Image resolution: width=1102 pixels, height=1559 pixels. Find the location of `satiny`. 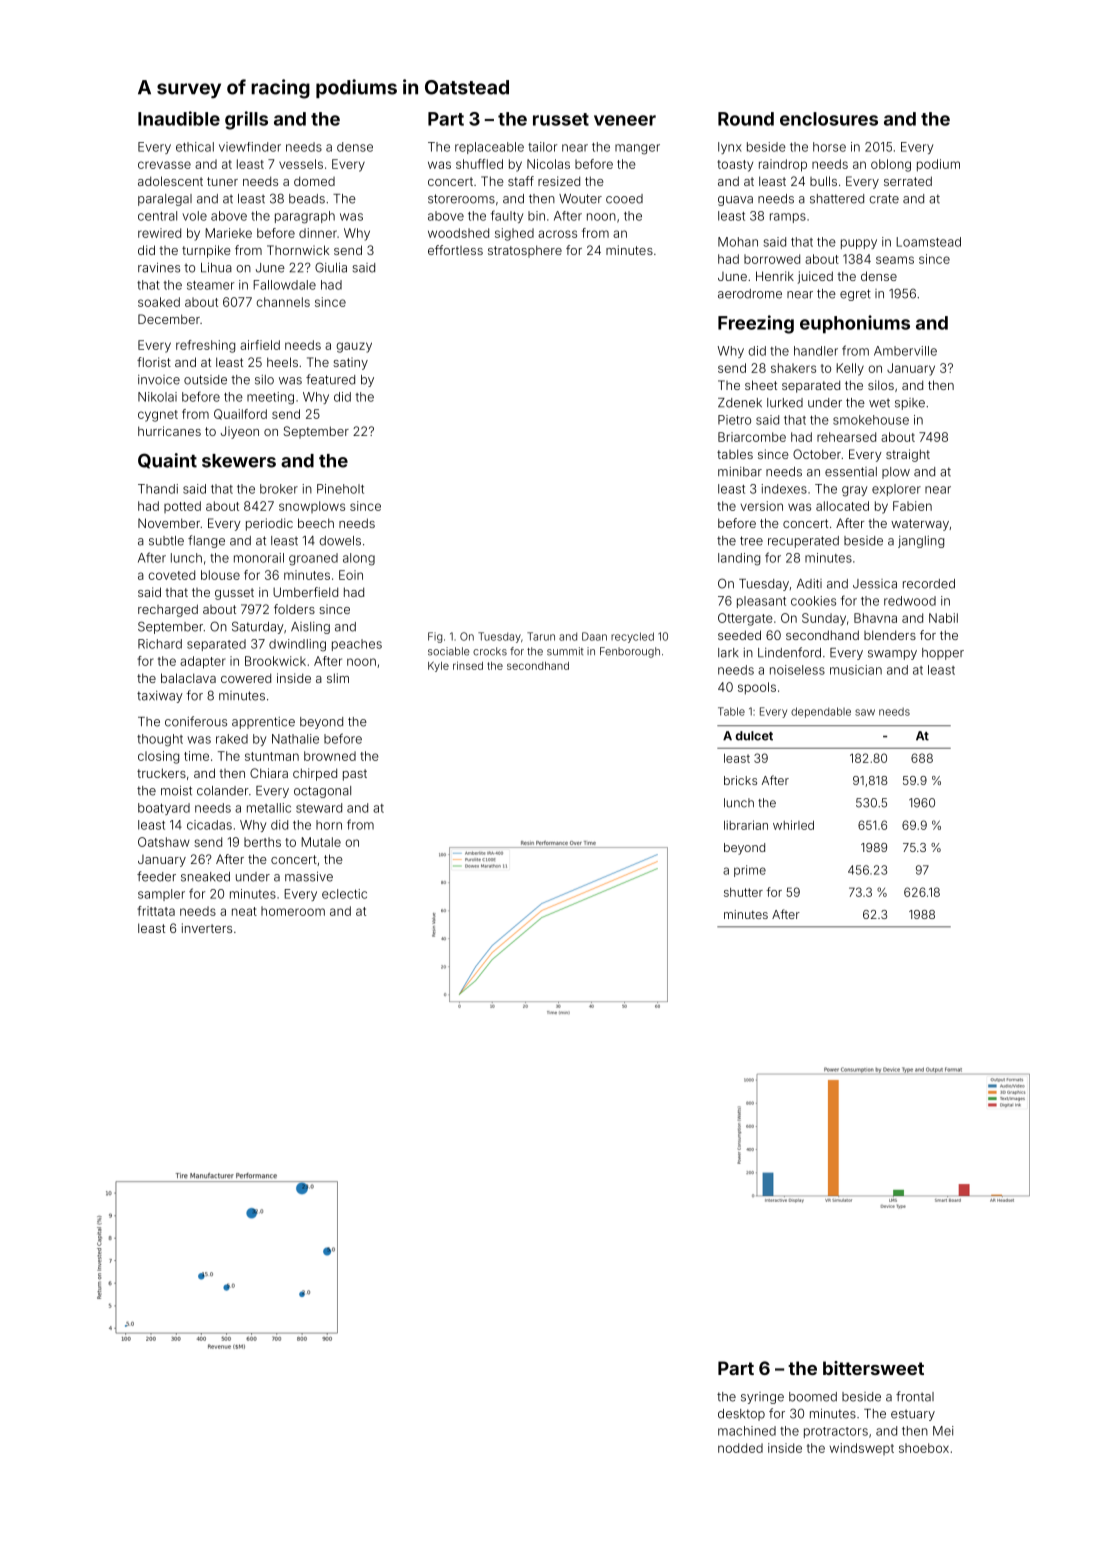

satiny is located at coordinates (350, 363).
